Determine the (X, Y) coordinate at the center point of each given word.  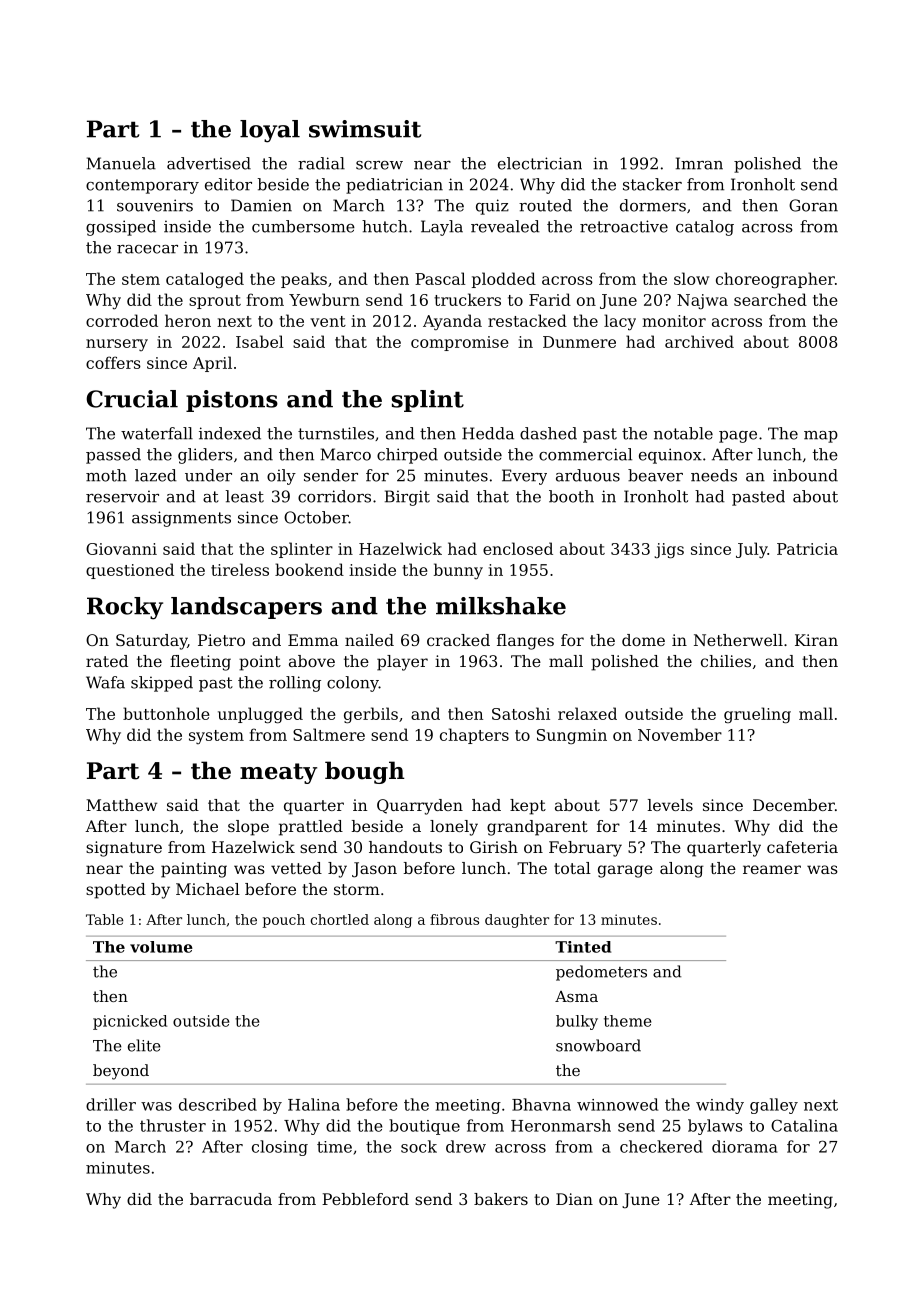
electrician (540, 163)
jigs (669, 550)
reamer (772, 869)
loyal (270, 131)
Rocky (125, 608)
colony (353, 684)
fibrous (454, 919)
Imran (699, 163)
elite (144, 1045)
